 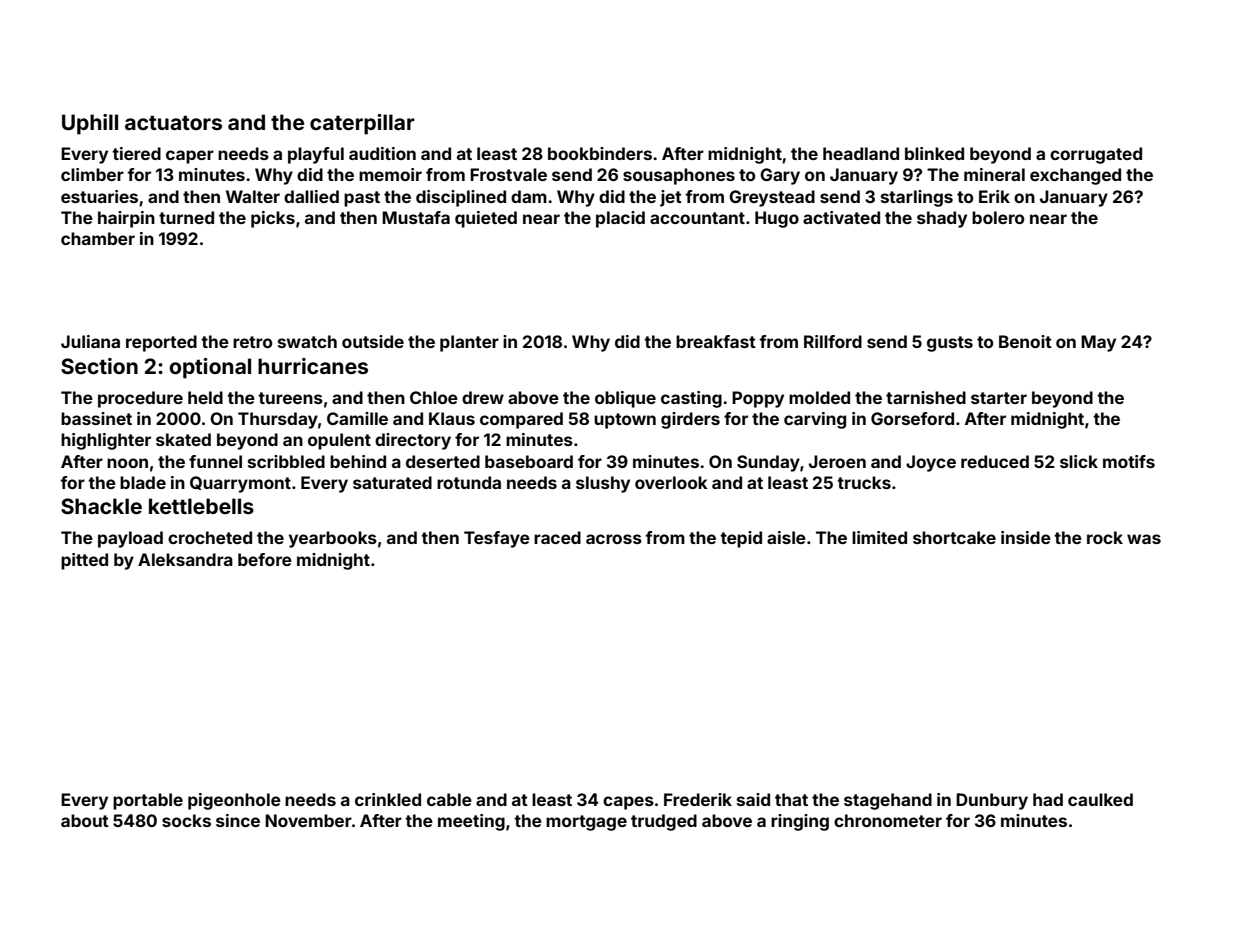 I want to click on turned, so click(x=186, y=217).
